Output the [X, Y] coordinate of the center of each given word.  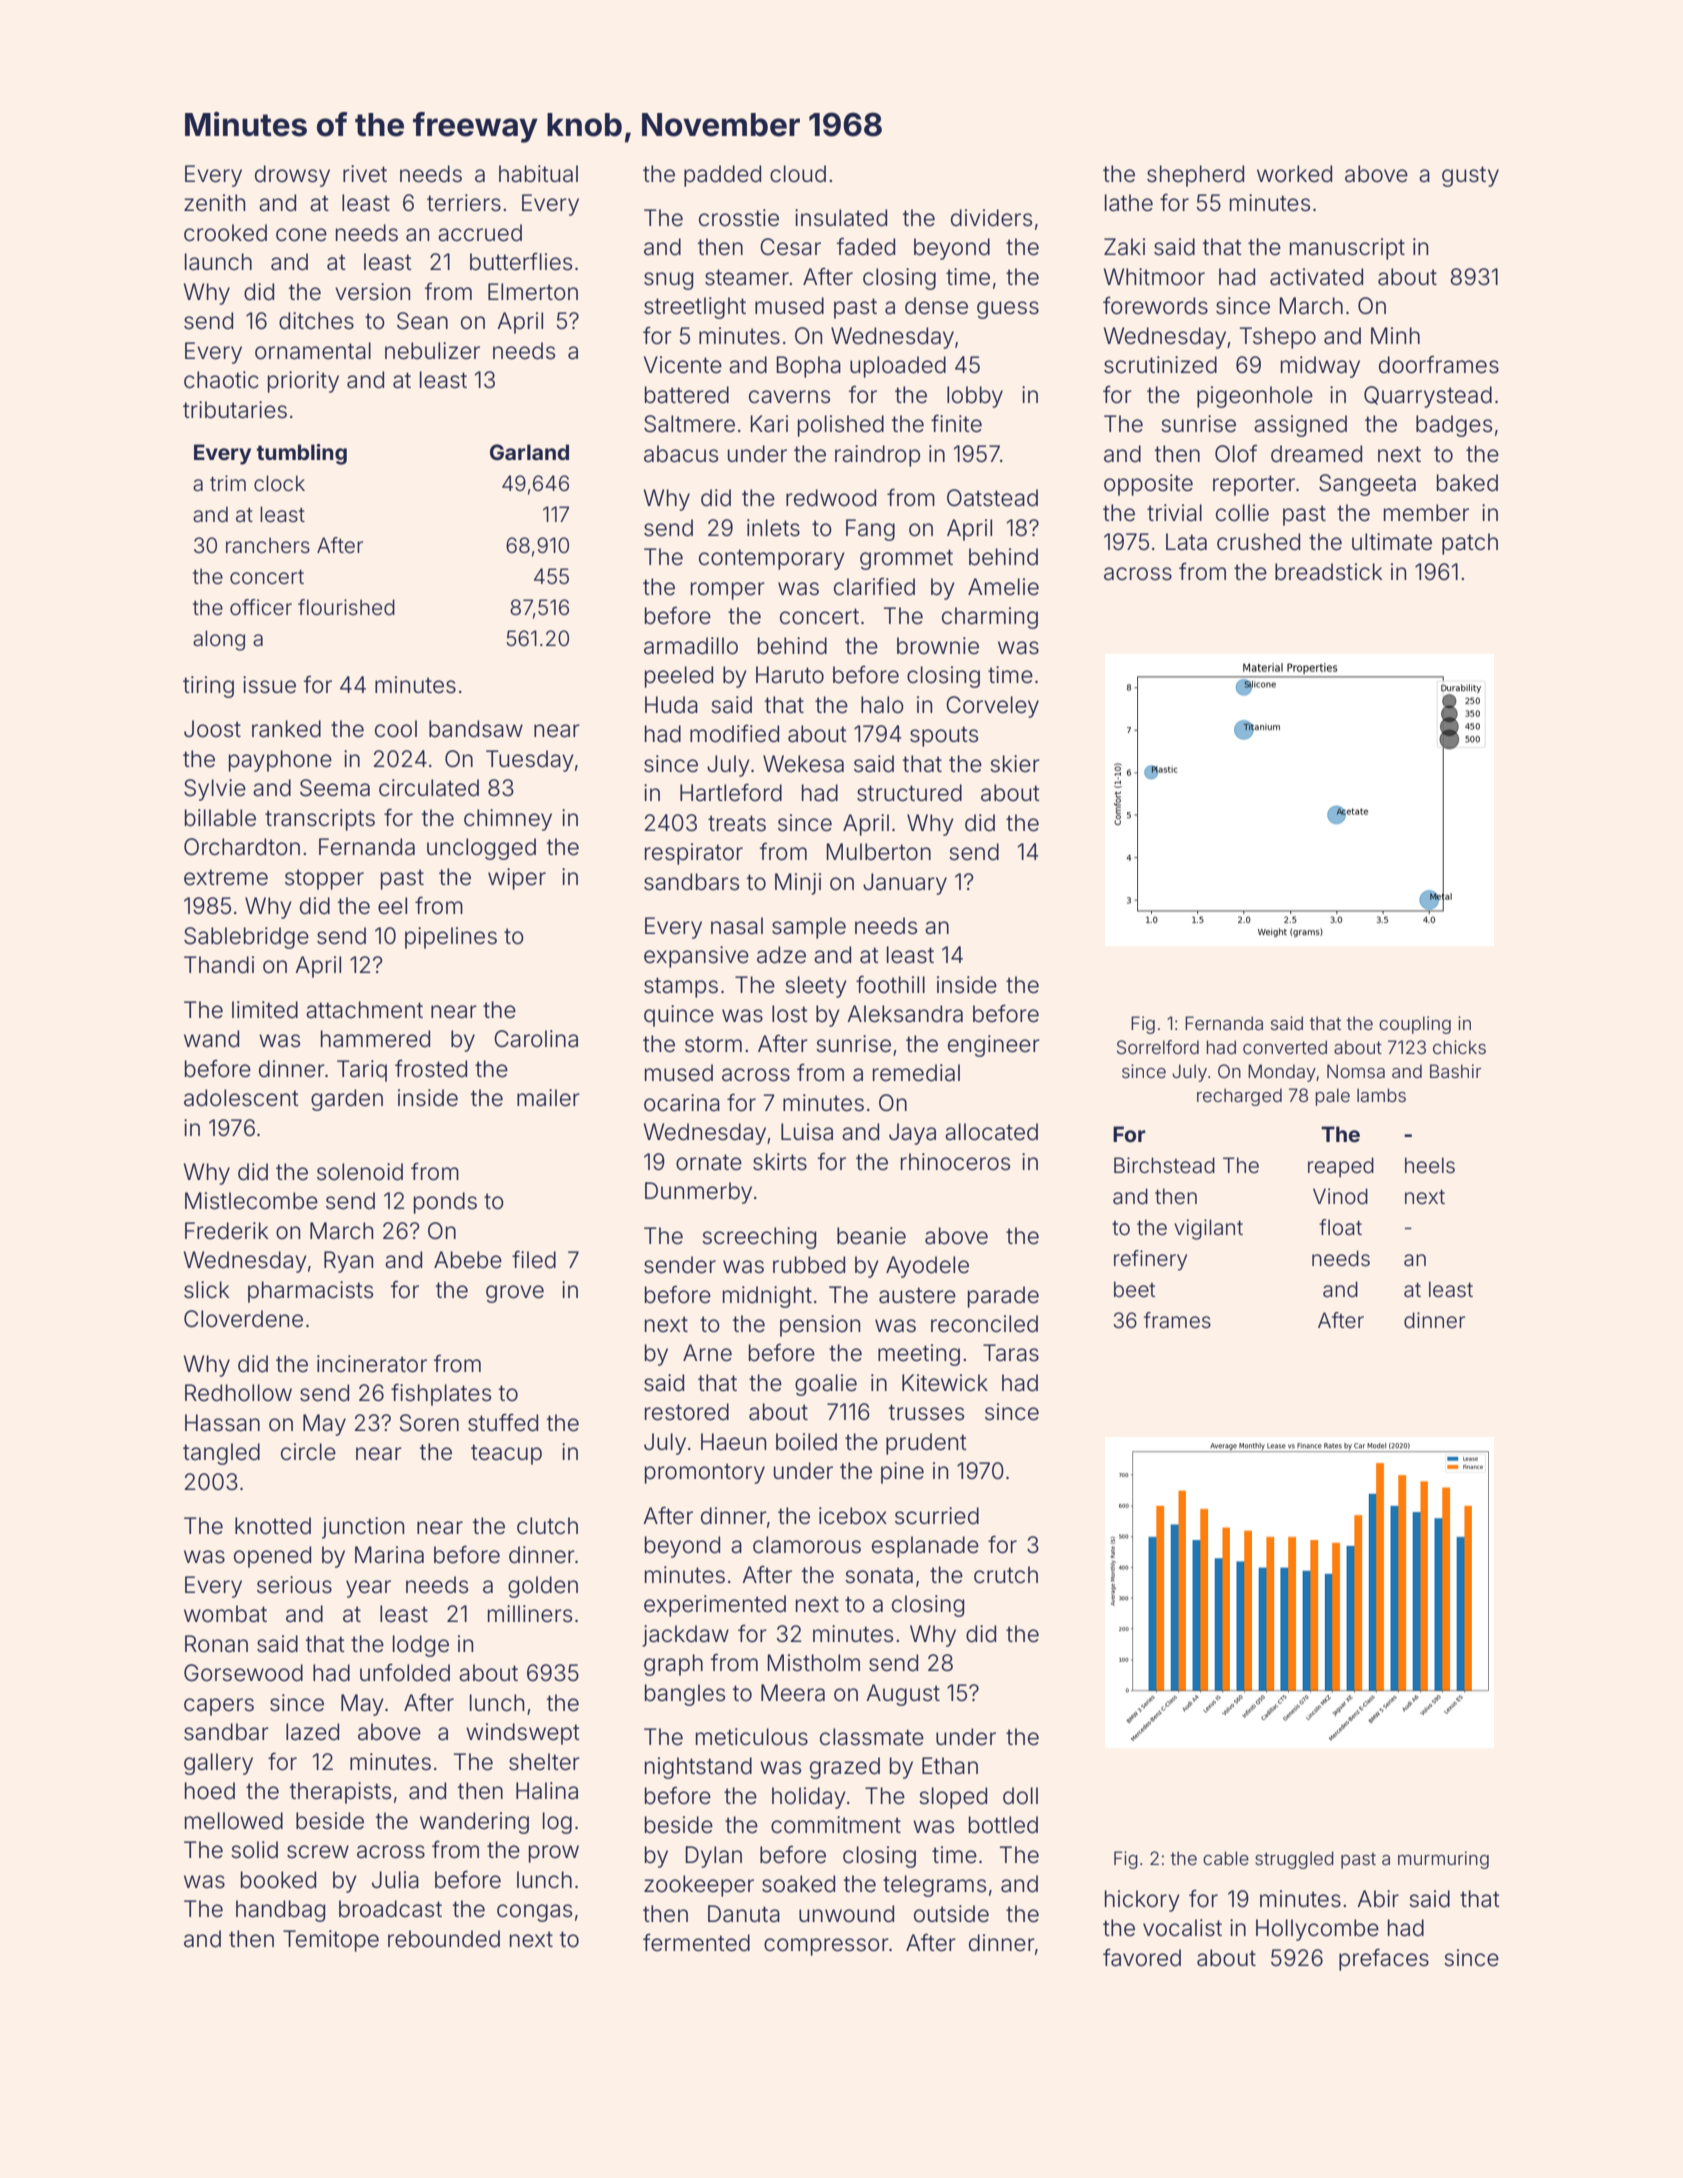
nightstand [698, 1768]
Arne [707, 1353]
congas [534, 1913]
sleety [816, 987]
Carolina [536, 1039]
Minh [1395, 335]
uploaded [898, 367]
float [1340, 1227]
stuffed [503, 1423]
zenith [214, 203]
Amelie [1003, 587]
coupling [1415, 1025]
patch [1470, 544]
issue [269, 685]
